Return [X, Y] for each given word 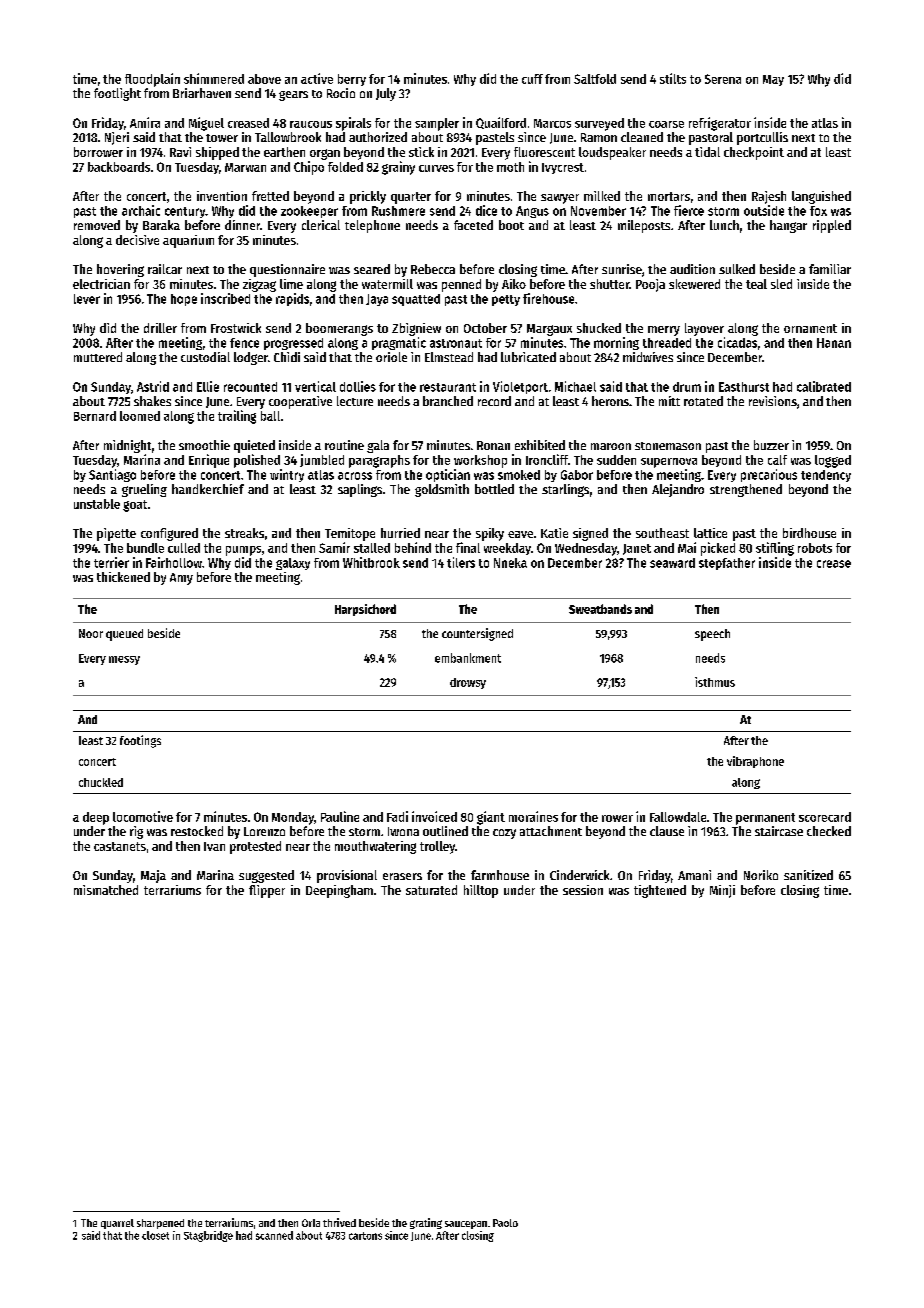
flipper [267, 891]
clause [667, 831]
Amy [181, 579]
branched [448, 401]
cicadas [737, 342]
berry [352, 80]
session [583, 890]
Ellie [208, 386]
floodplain [152, 80]
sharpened [160, 1224]
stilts [673, 78]
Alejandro [678, 490]
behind [413, 547]
